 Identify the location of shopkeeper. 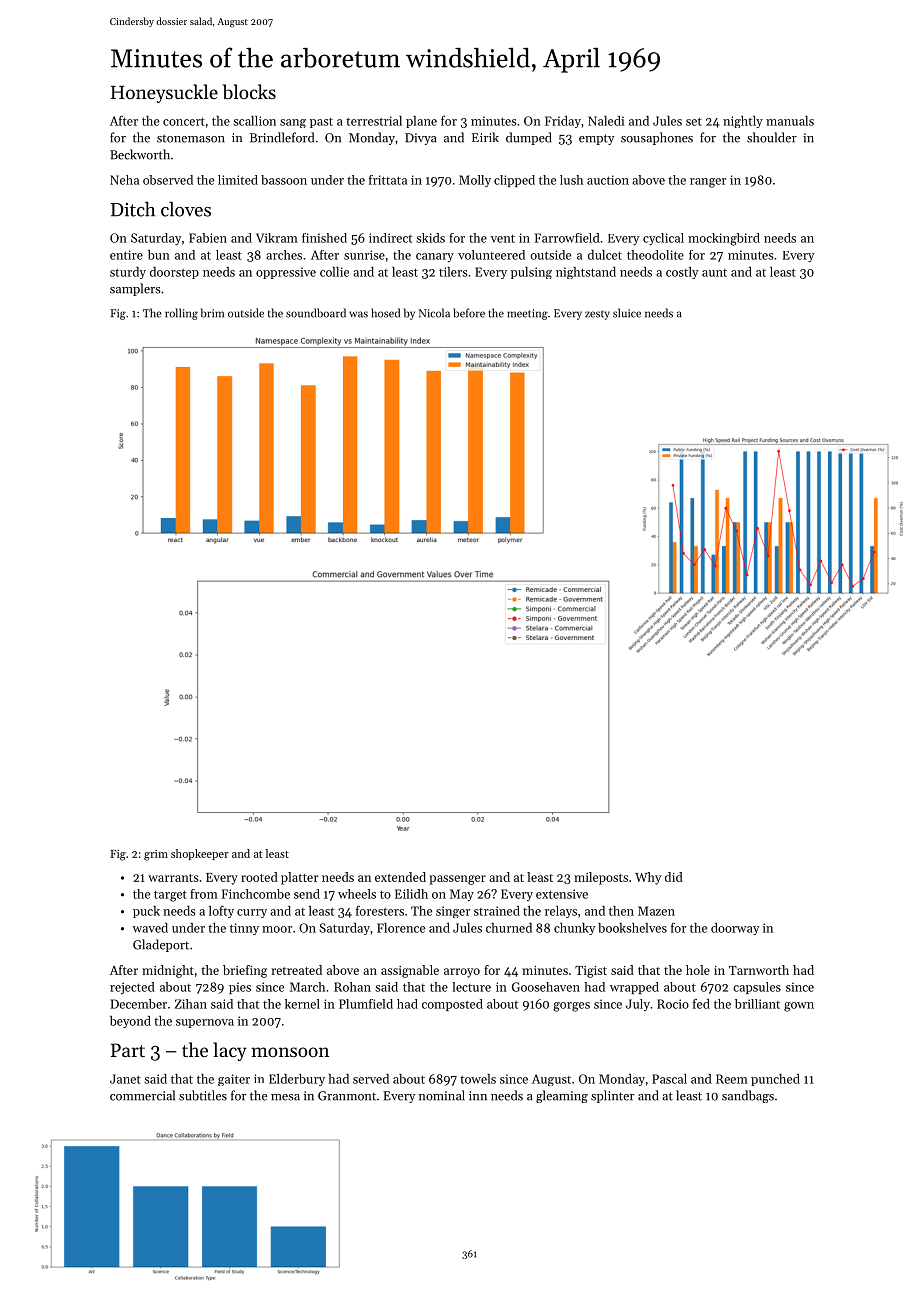
(200, 854).
